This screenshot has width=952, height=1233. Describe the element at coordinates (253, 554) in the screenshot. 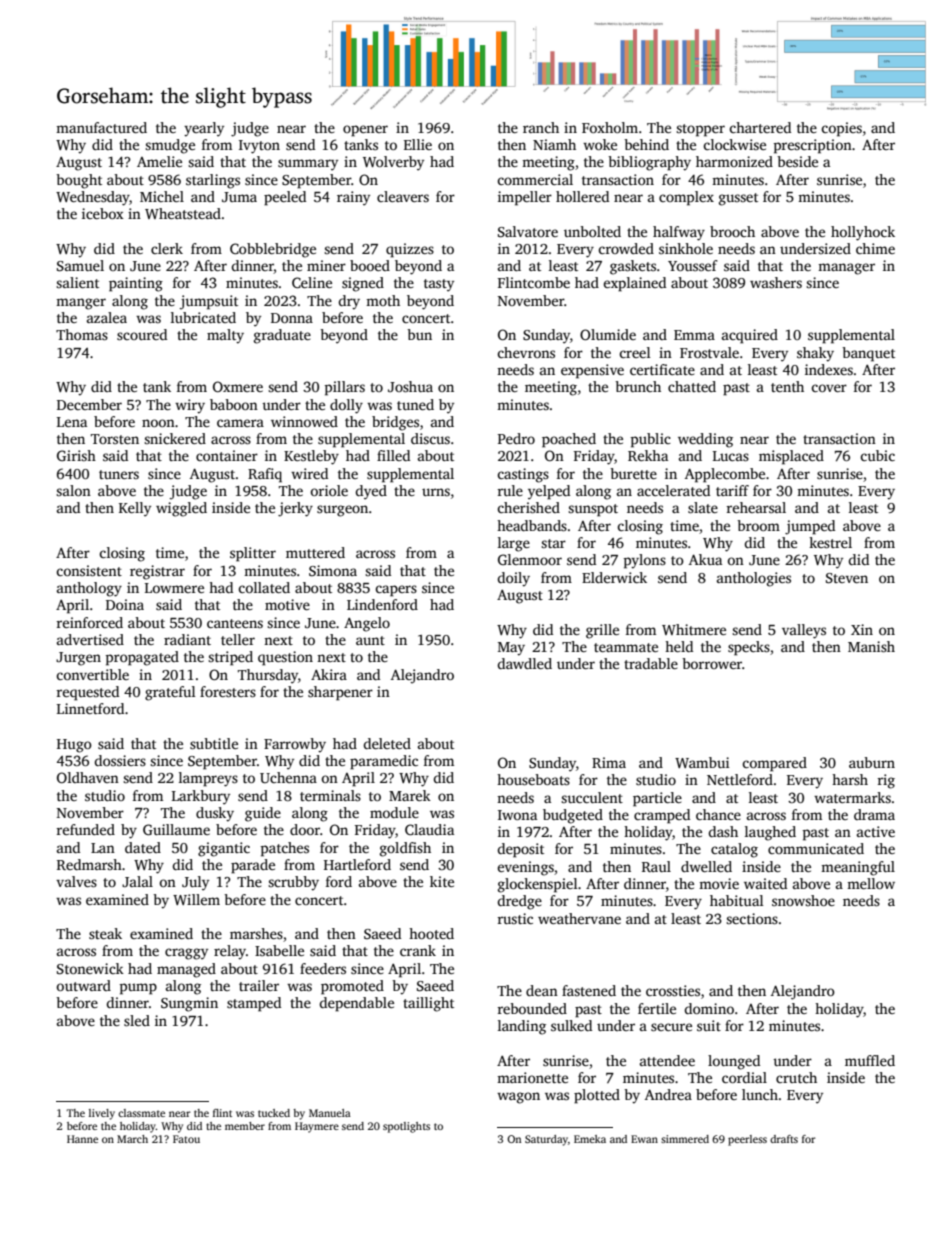

I see `splitter` at that location.
